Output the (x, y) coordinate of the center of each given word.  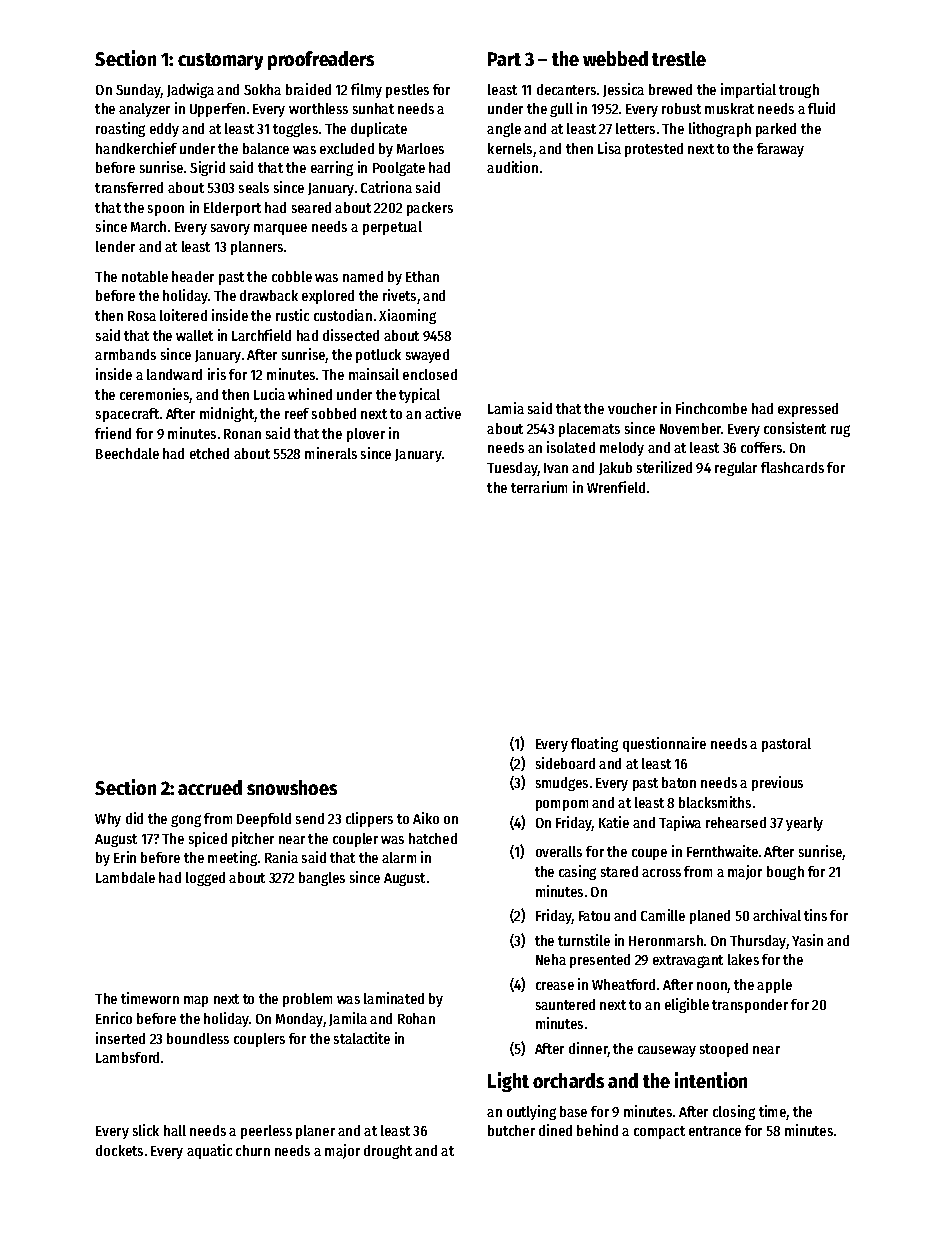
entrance (715, 1131)
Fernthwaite (722, 851)
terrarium (539, 487)
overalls (559, 851)
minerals (331, 453)
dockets (119, 1150)
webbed (615, 58)
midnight (227, 414)
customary (220, 61)
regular (736, 469)
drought (388, 1152)
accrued (210, 787)
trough (799, 91)
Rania (281, 857)
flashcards (792, 467)
